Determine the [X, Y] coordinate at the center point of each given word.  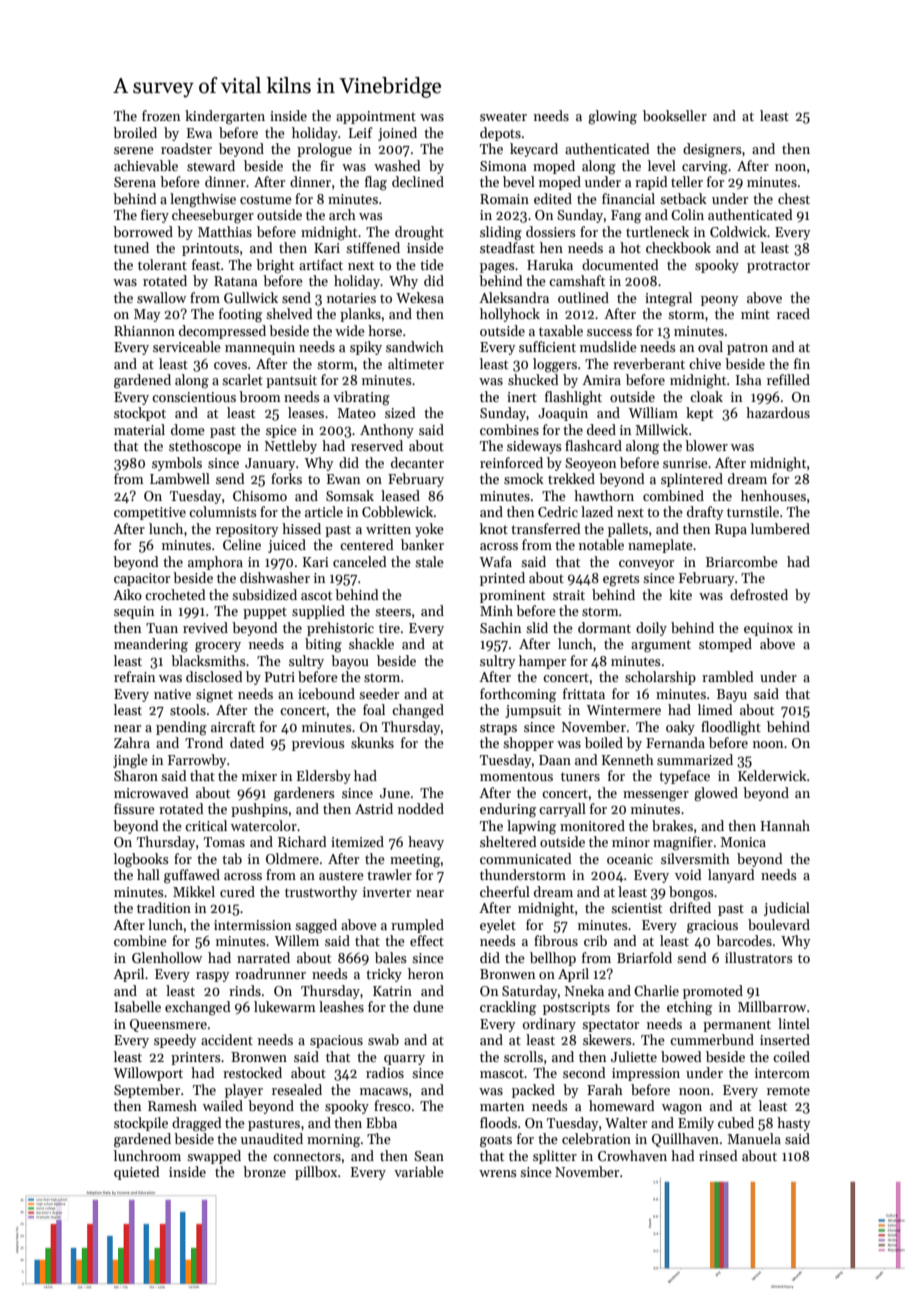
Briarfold [644, 957]
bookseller [675, 115]
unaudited [272, 1138]
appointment [376, 117]
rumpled [417, 926]
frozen [161, 115]
